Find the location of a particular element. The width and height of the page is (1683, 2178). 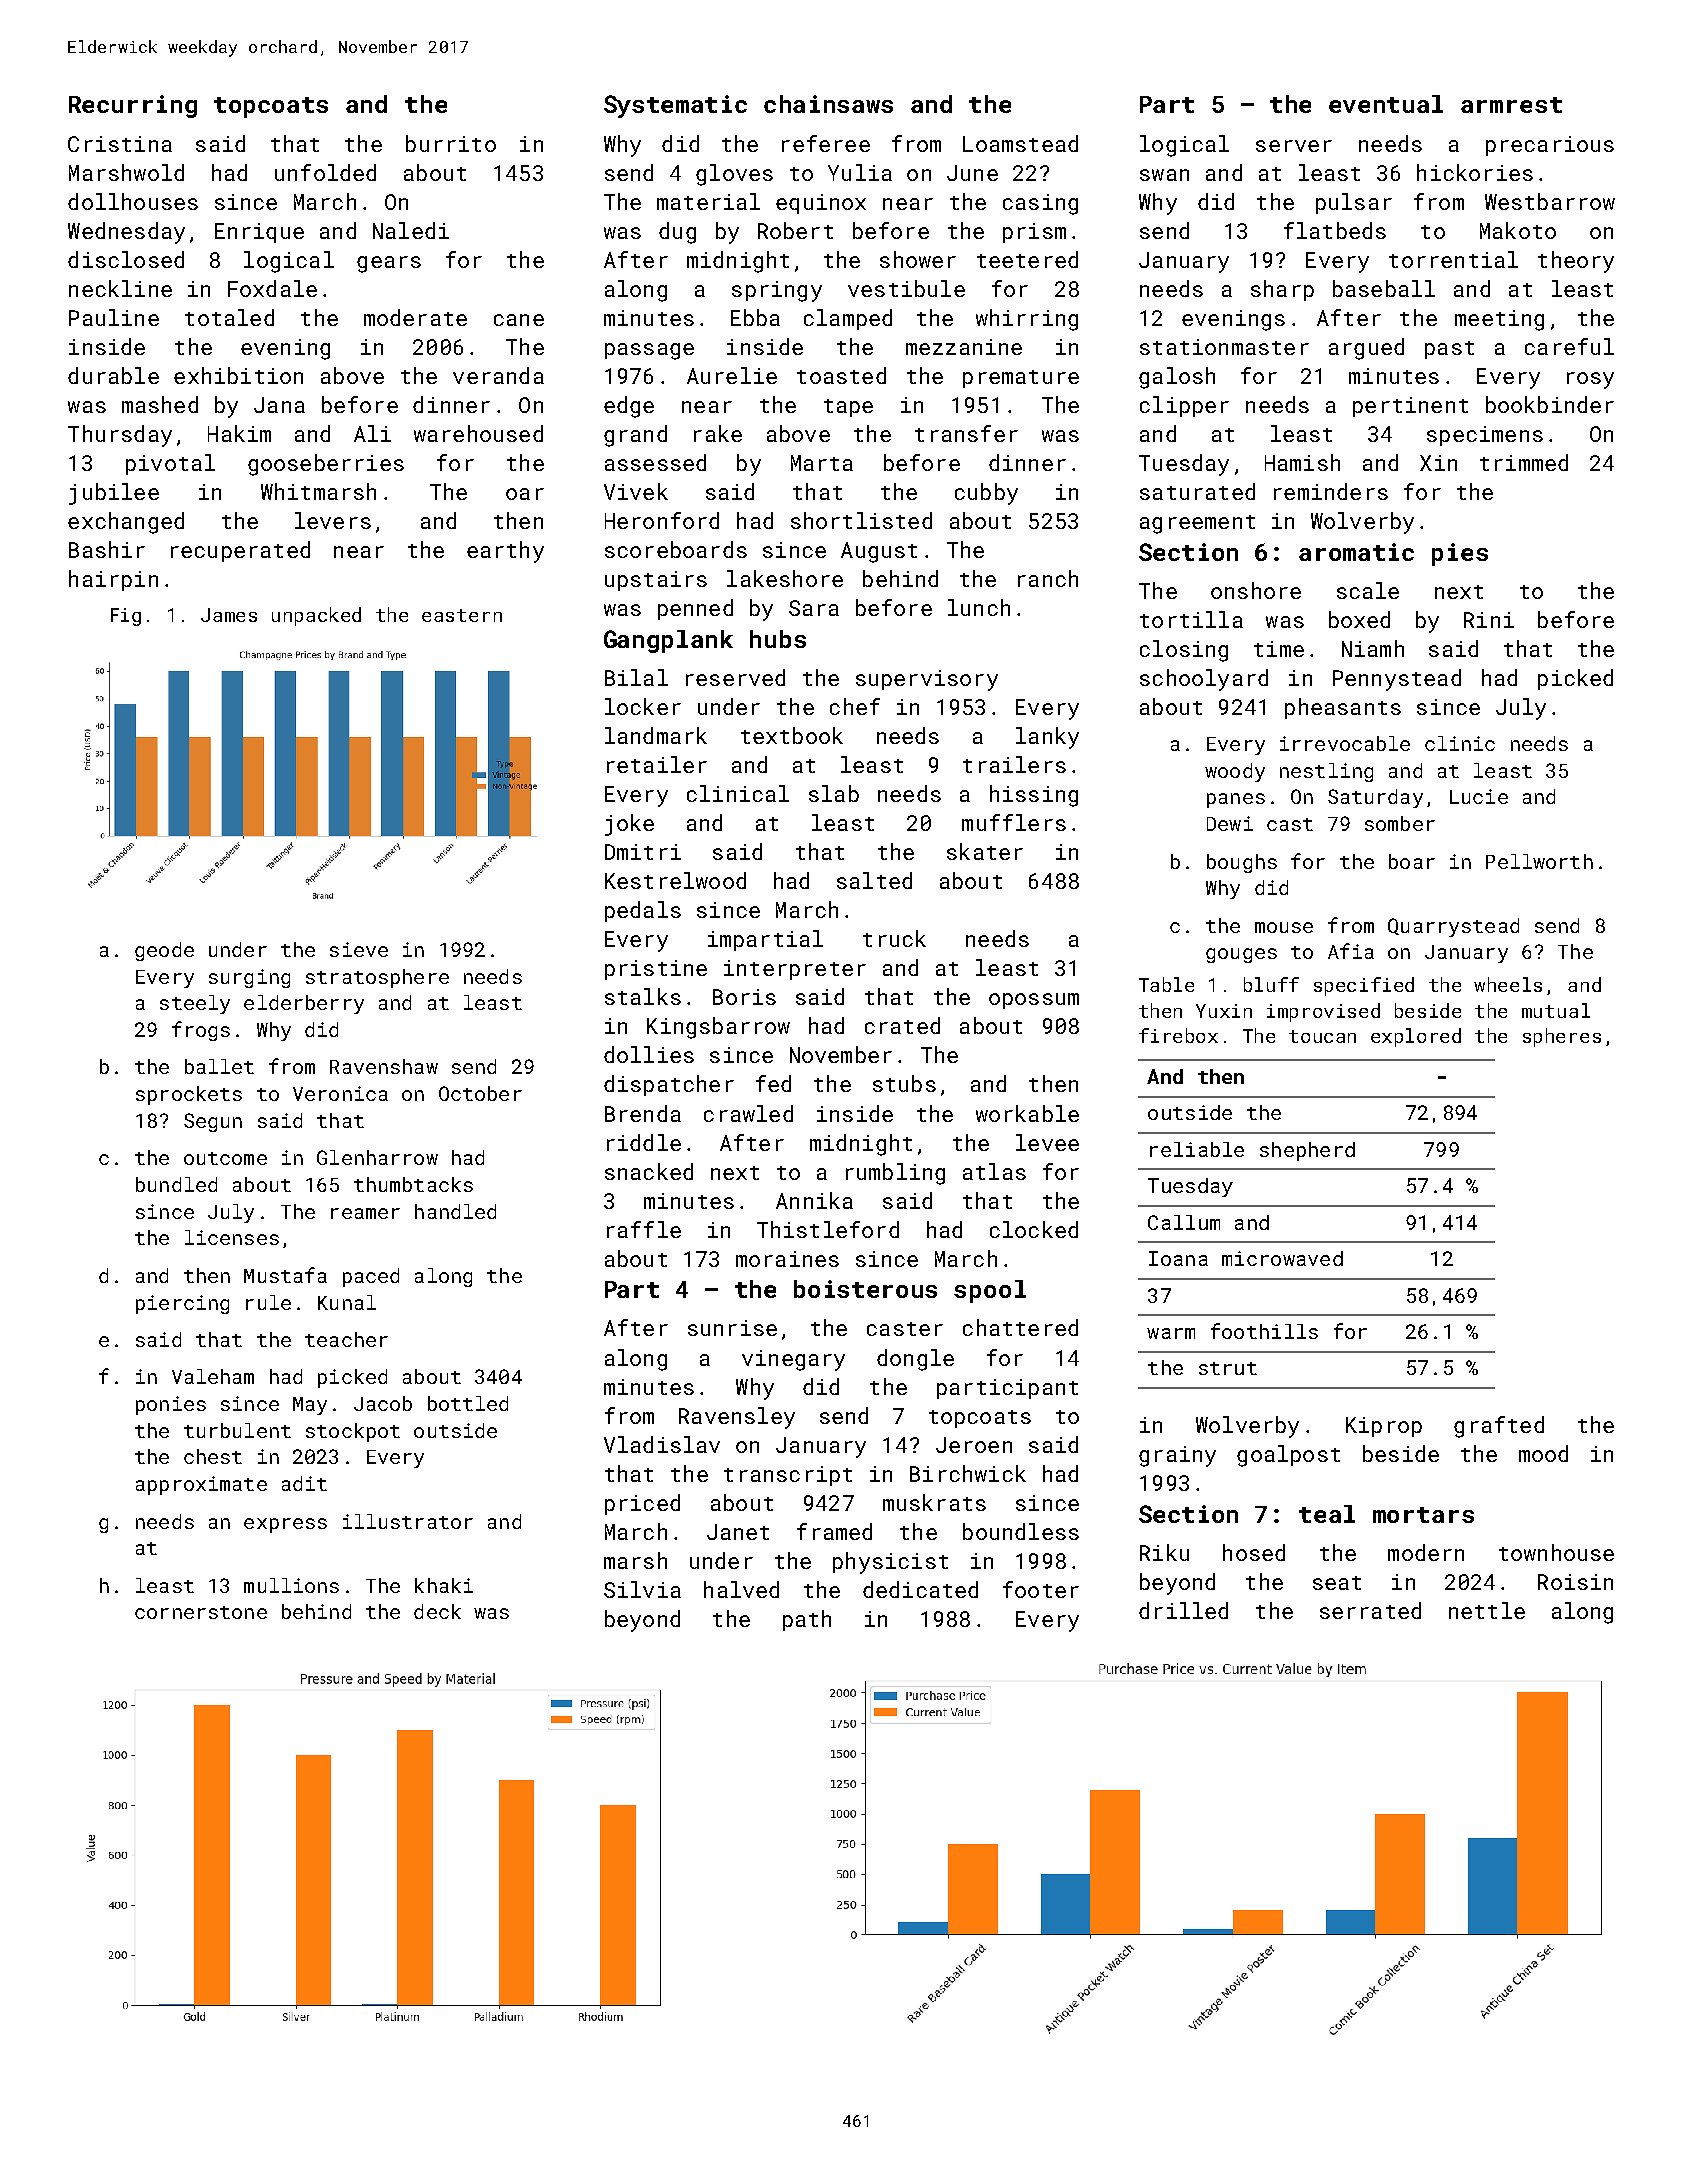

Pauline is located at coordinates (114, 317).
